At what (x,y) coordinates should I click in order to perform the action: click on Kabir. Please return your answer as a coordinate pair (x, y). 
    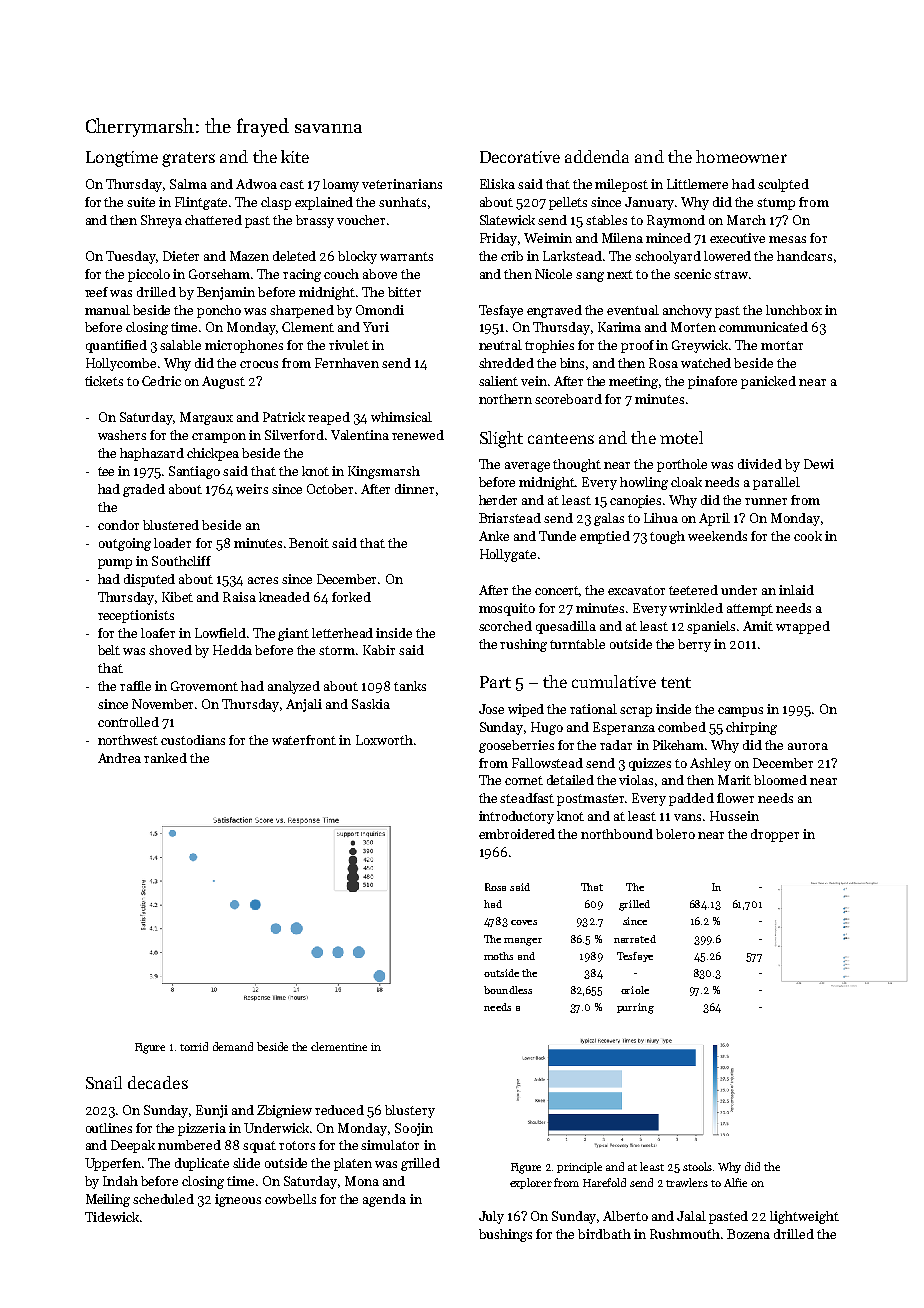
    Looking at the image, I should click on (379, 650).
